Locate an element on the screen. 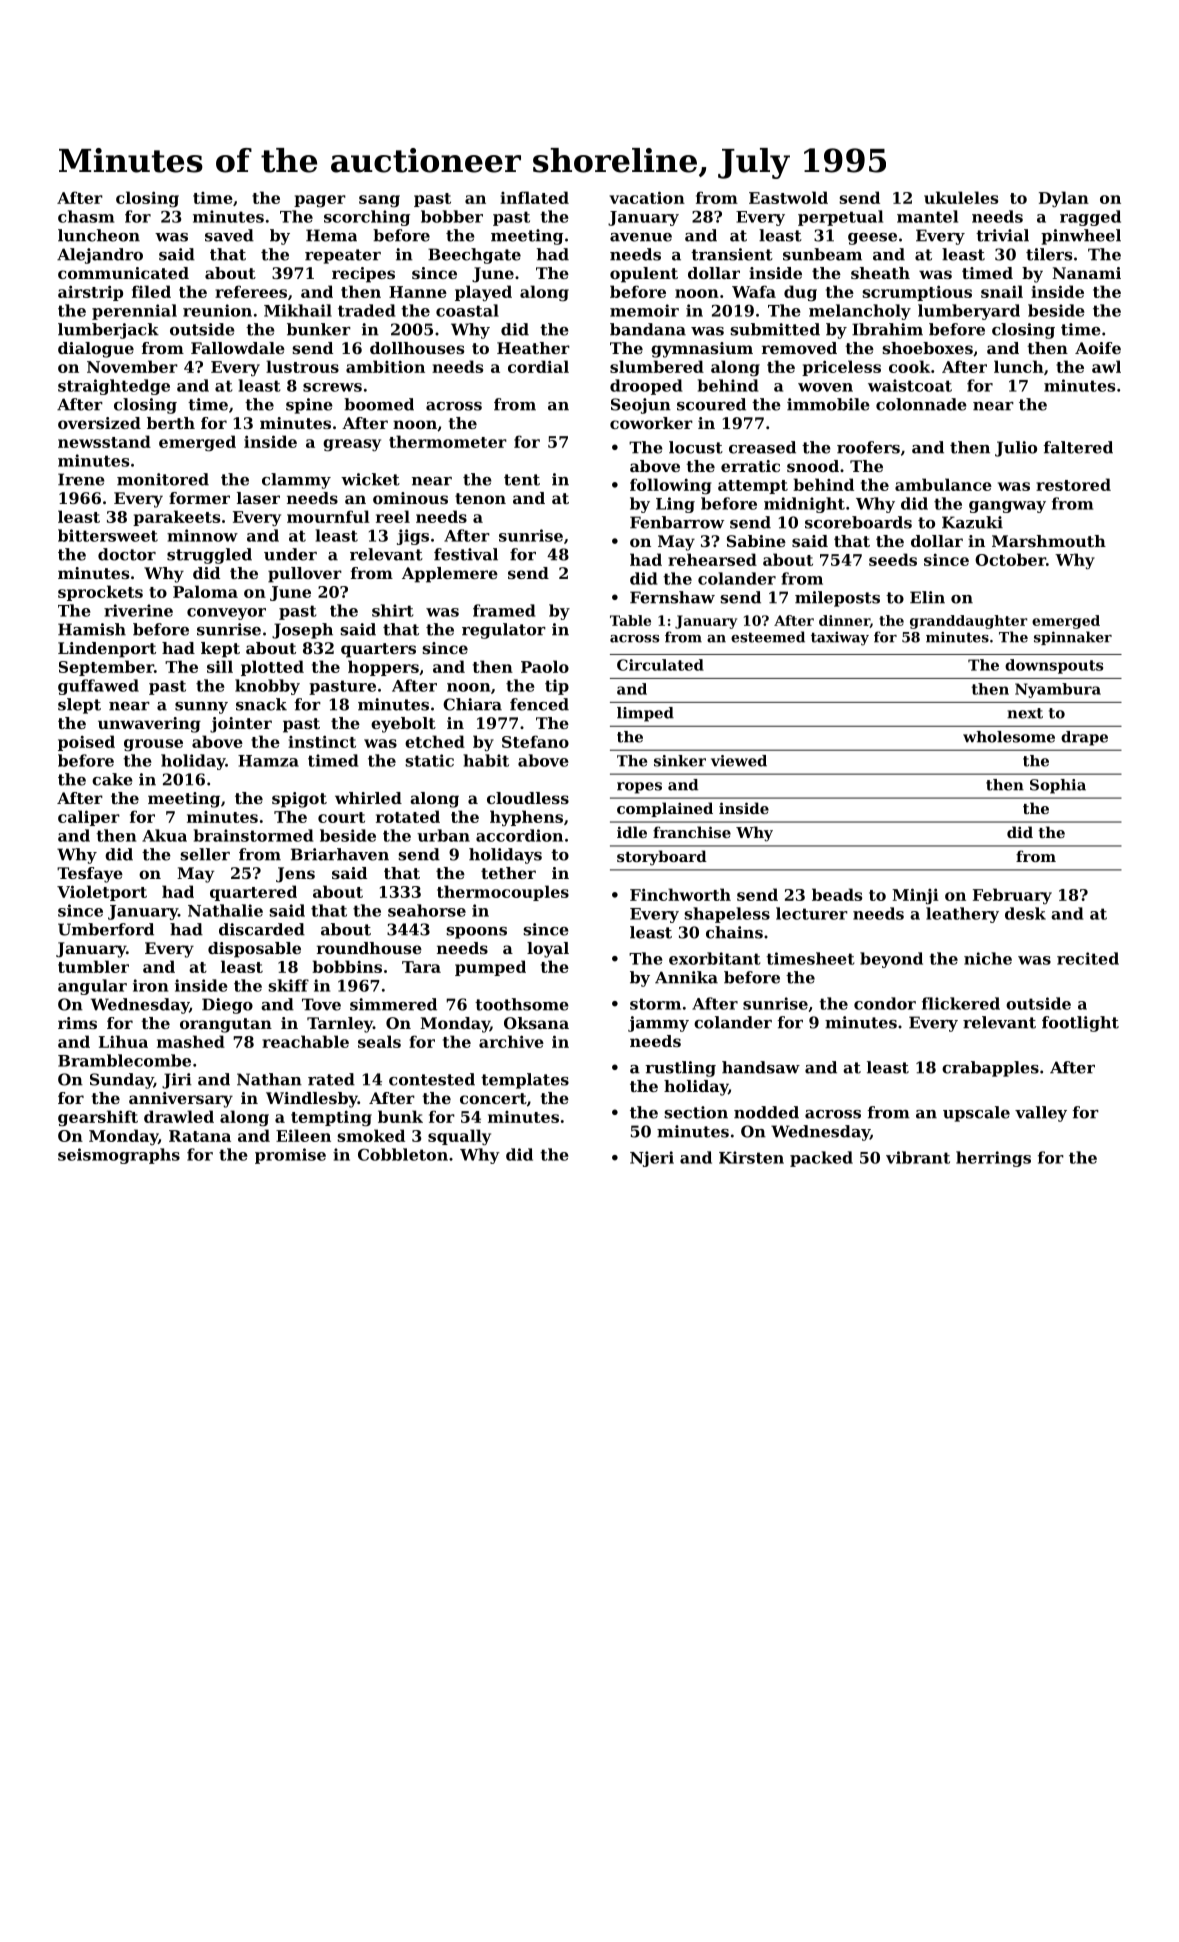  crabapples is located at coordinates (990, 1069).
